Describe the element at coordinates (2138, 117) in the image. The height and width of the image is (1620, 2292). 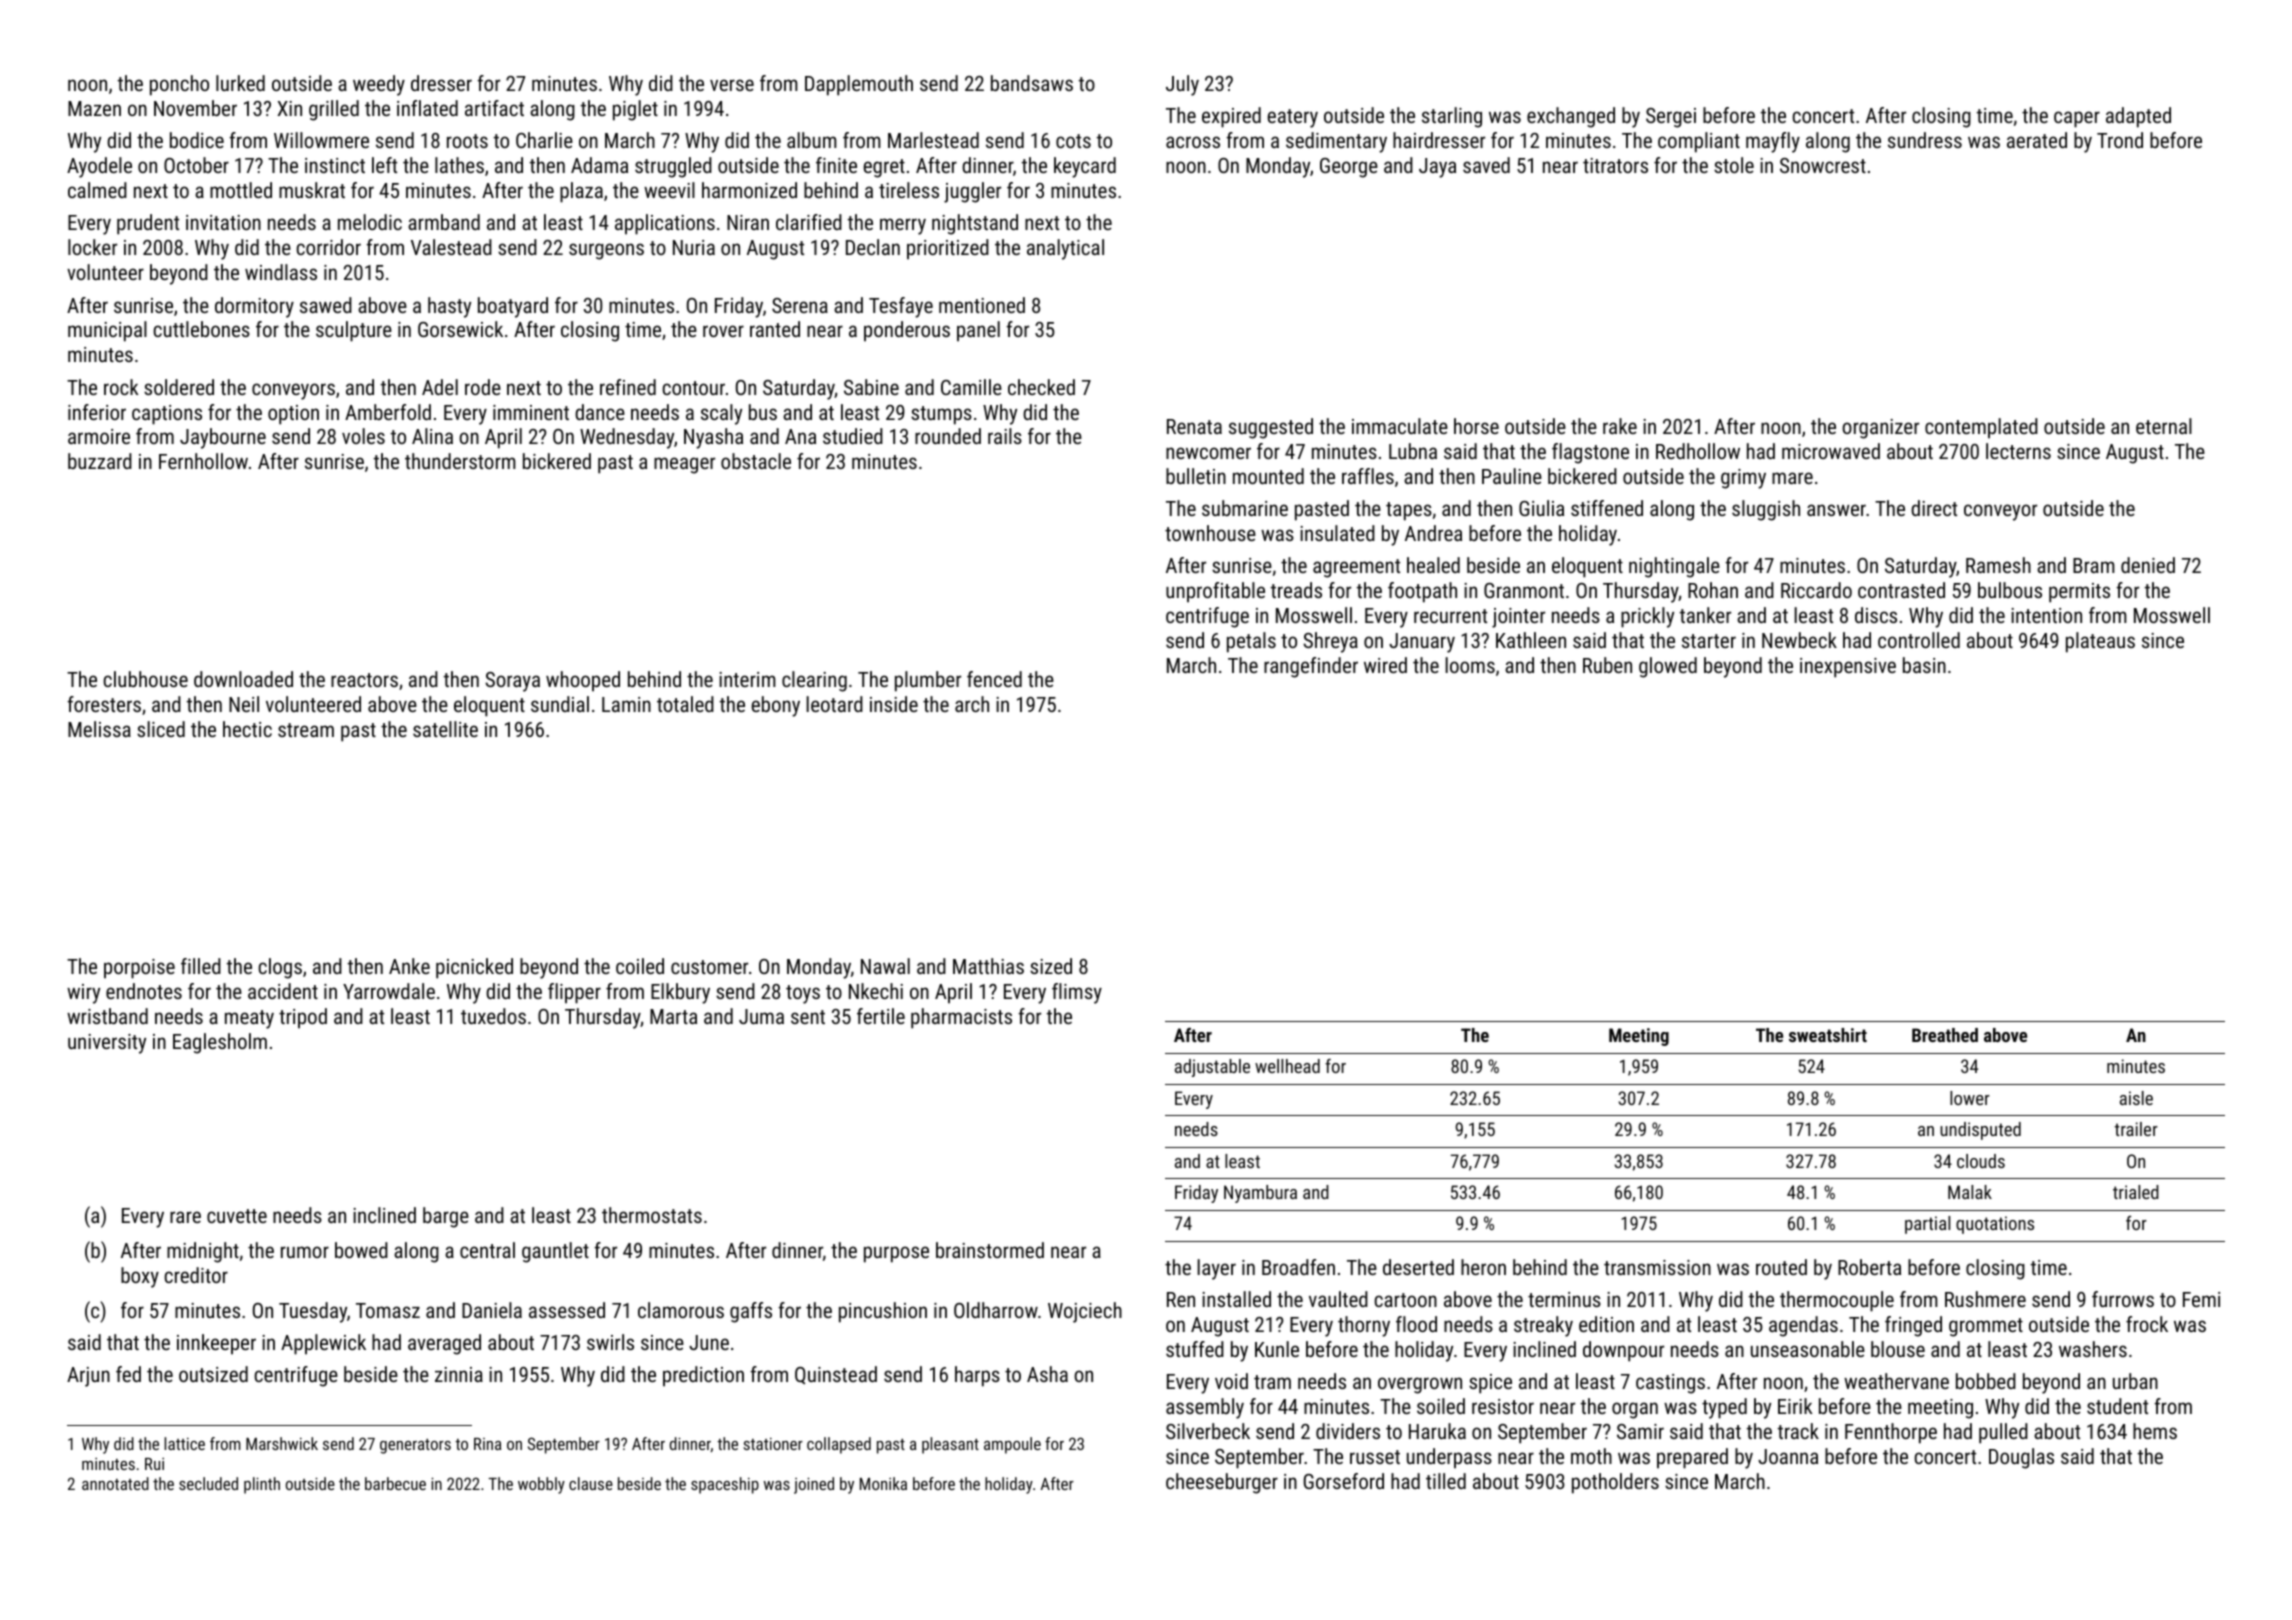
I see `adapted` at that location.
